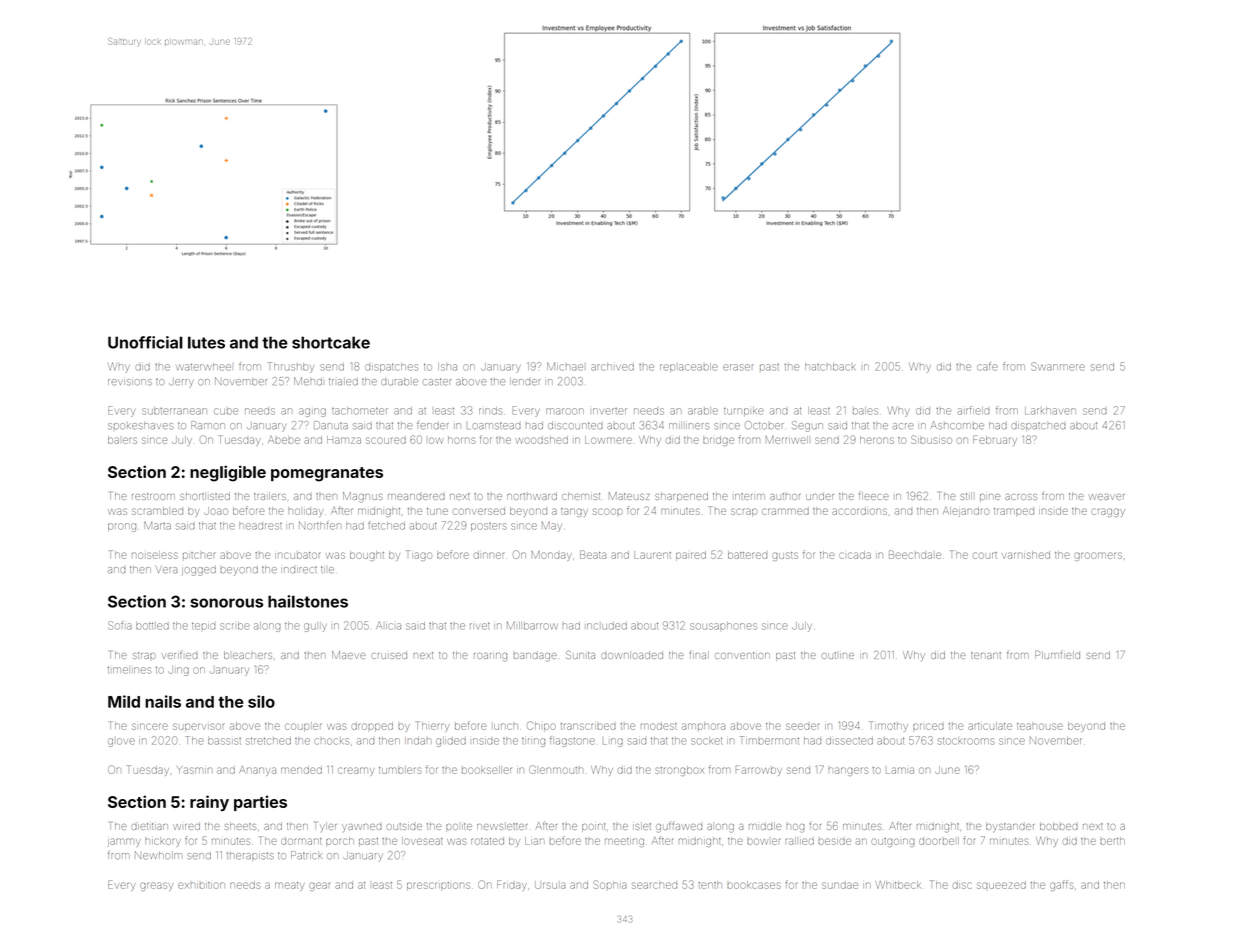 This screenshot has width=1233, height=952. I want to click on greasy, so click(156, 886).
